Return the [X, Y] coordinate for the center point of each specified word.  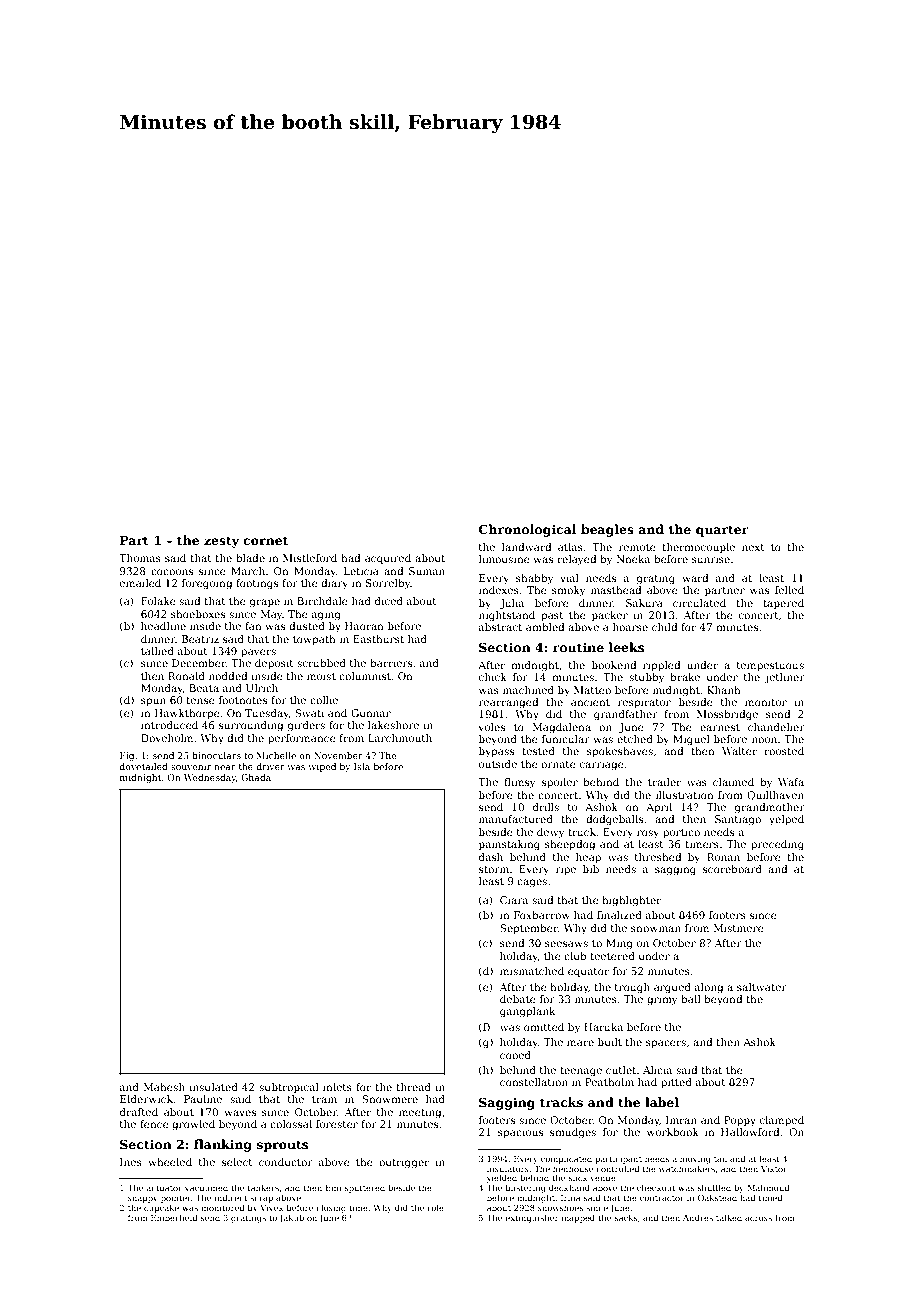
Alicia [657, 1070]
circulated [699, 603]
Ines [131, 1162]
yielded [502, 1178]
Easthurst [378, 639]
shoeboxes [198, 614]
